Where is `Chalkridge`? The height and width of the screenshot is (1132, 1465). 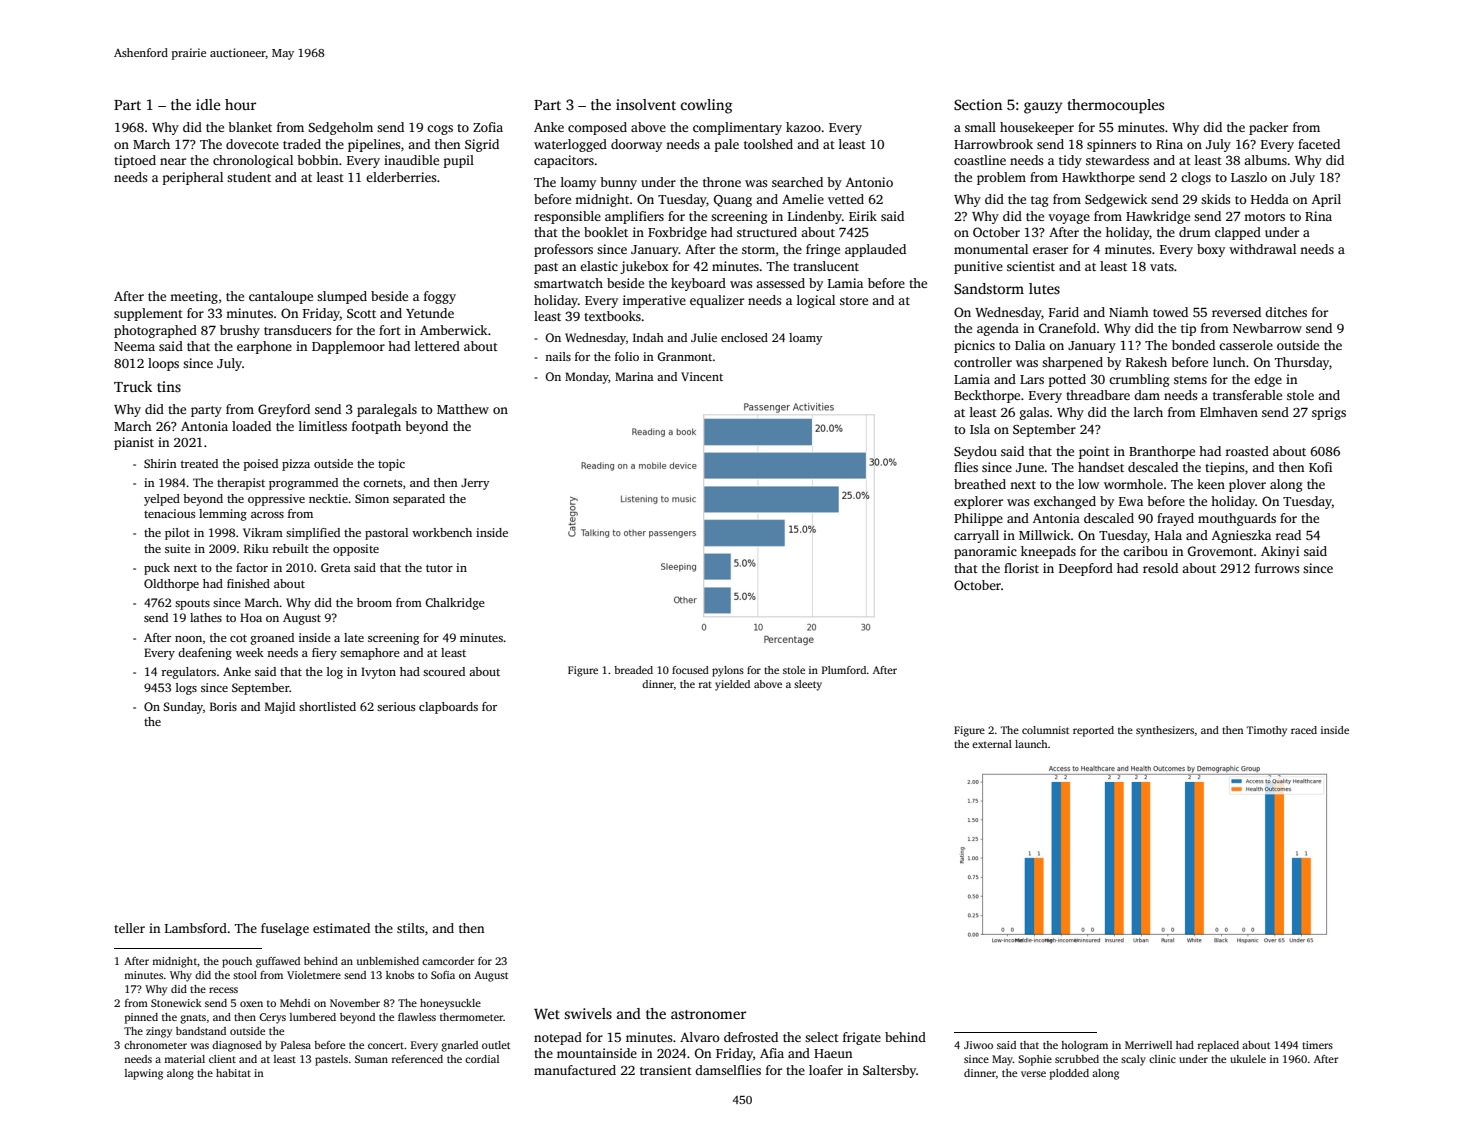 Chalkridge is located at coordinates (455, 604).
